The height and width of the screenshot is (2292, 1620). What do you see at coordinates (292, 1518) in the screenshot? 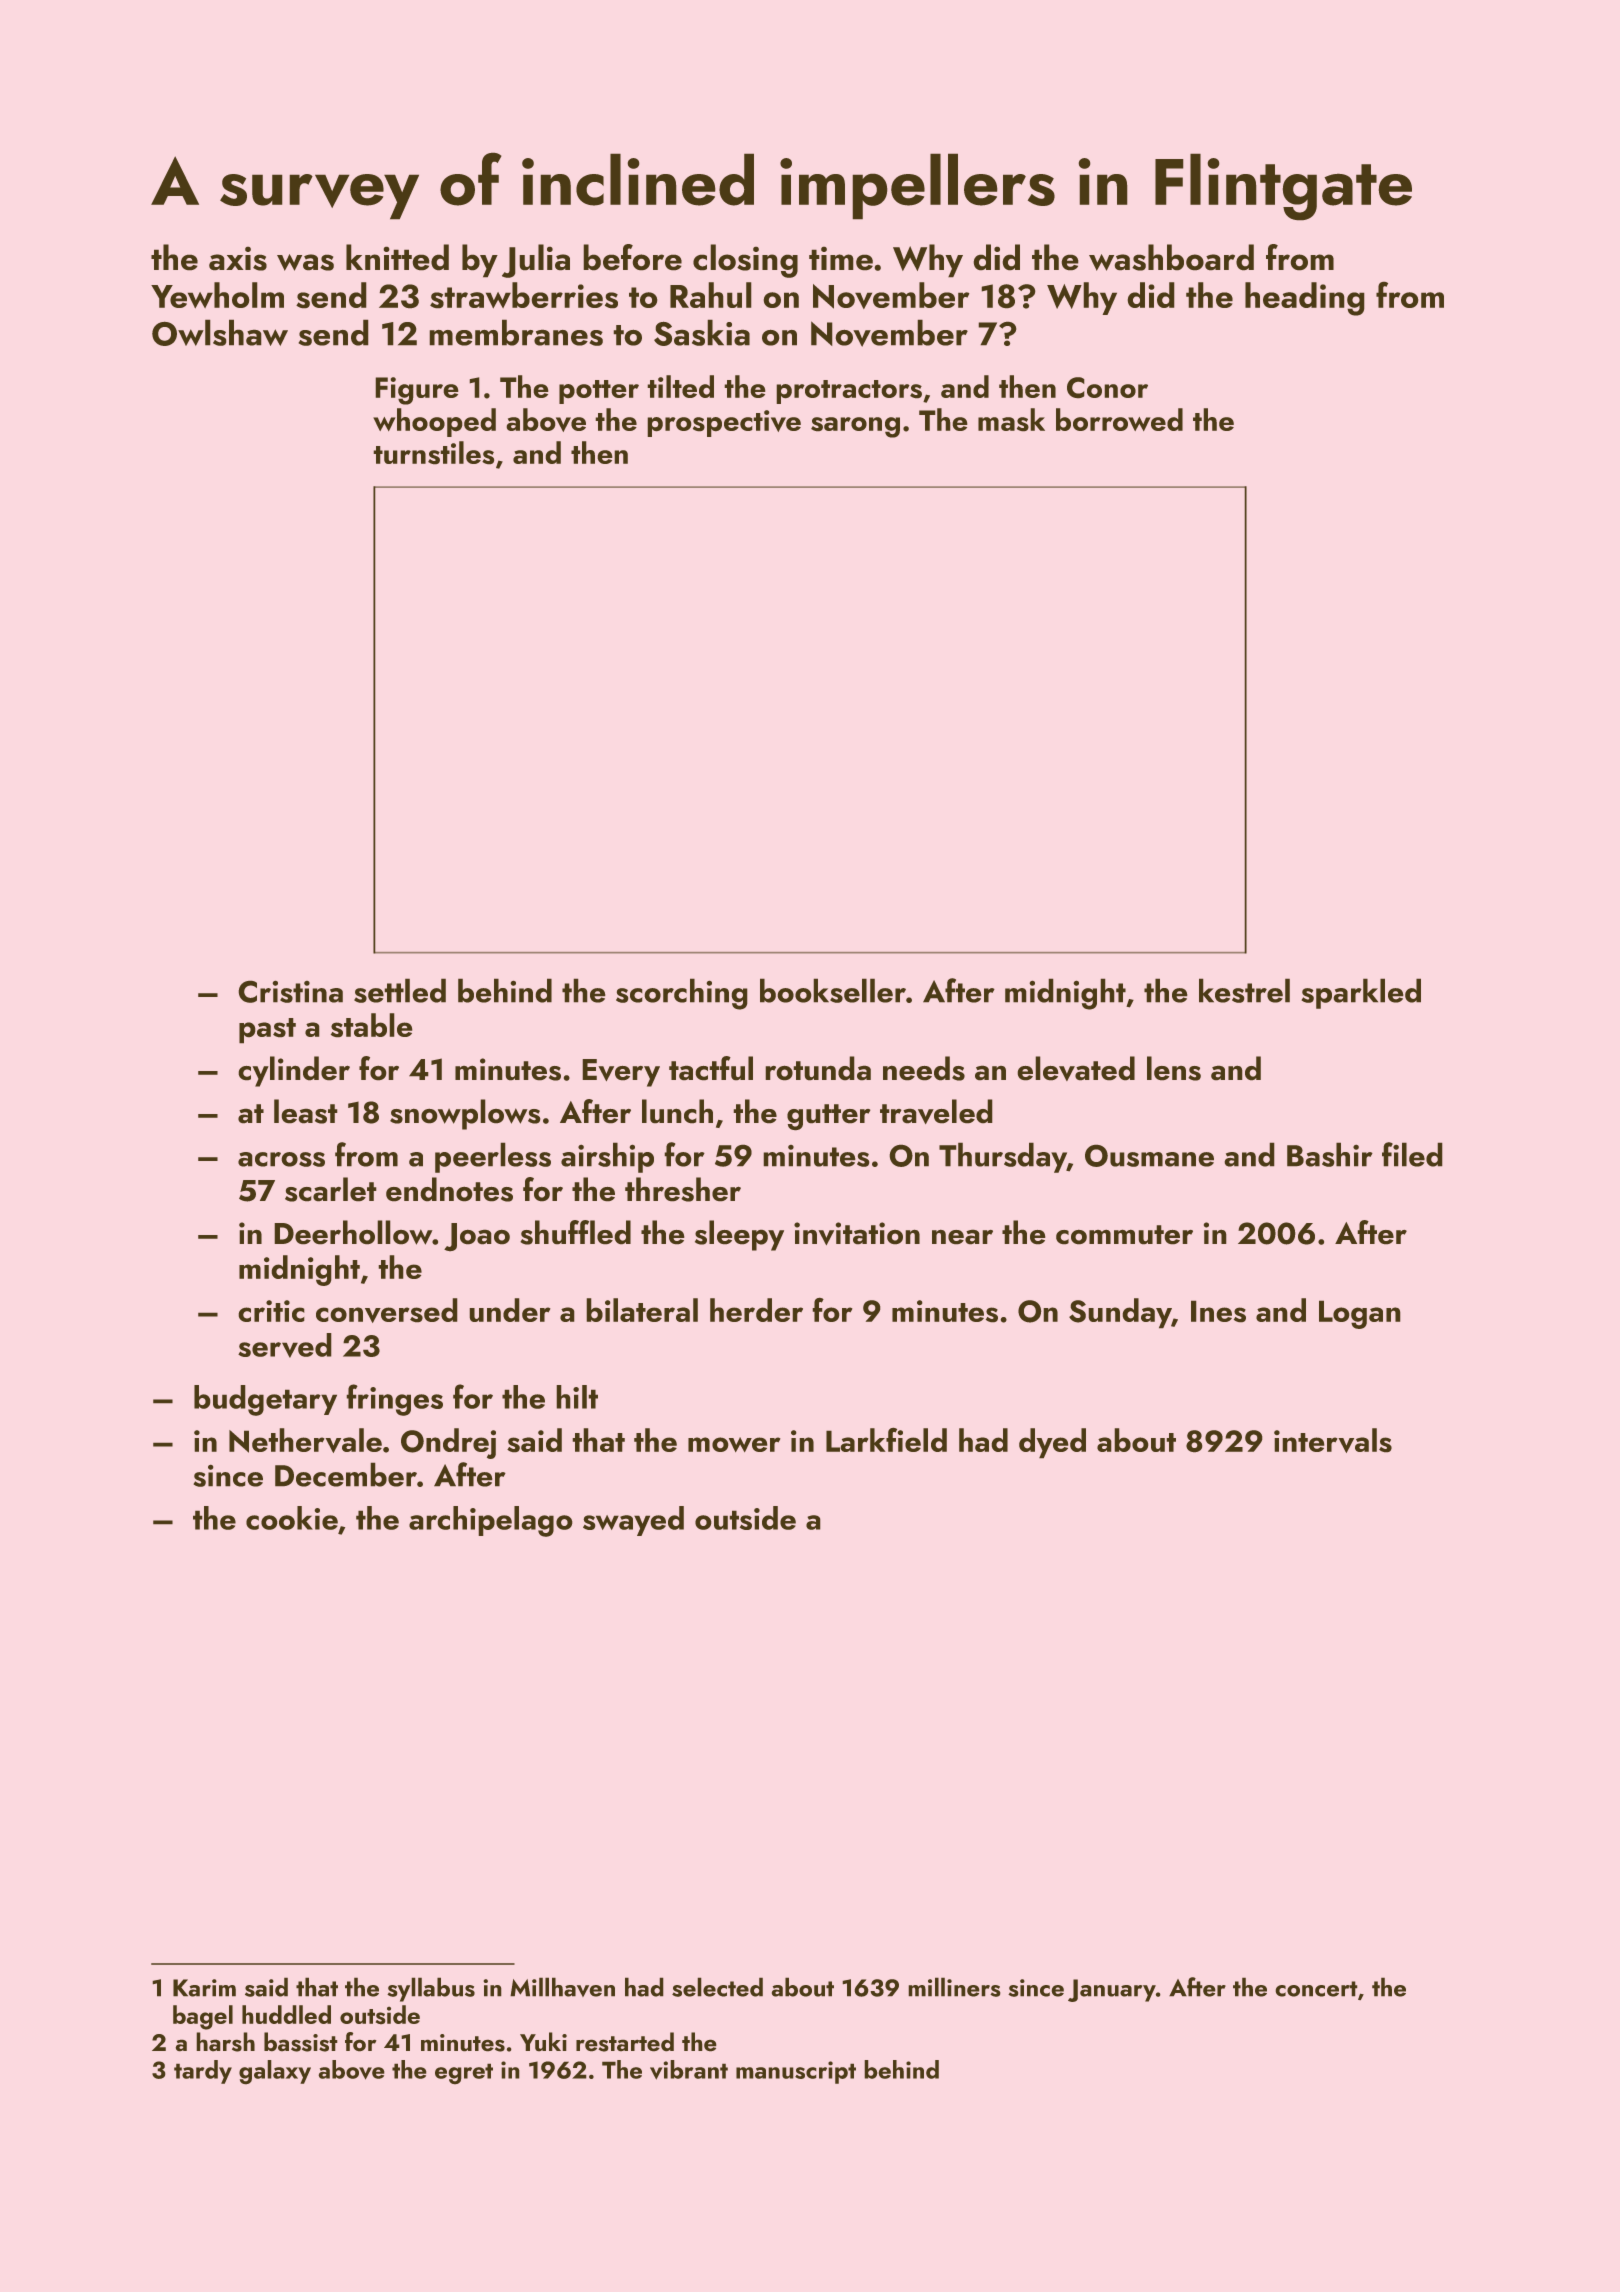
I see `cookie` at bounding box center [292, 1518].
